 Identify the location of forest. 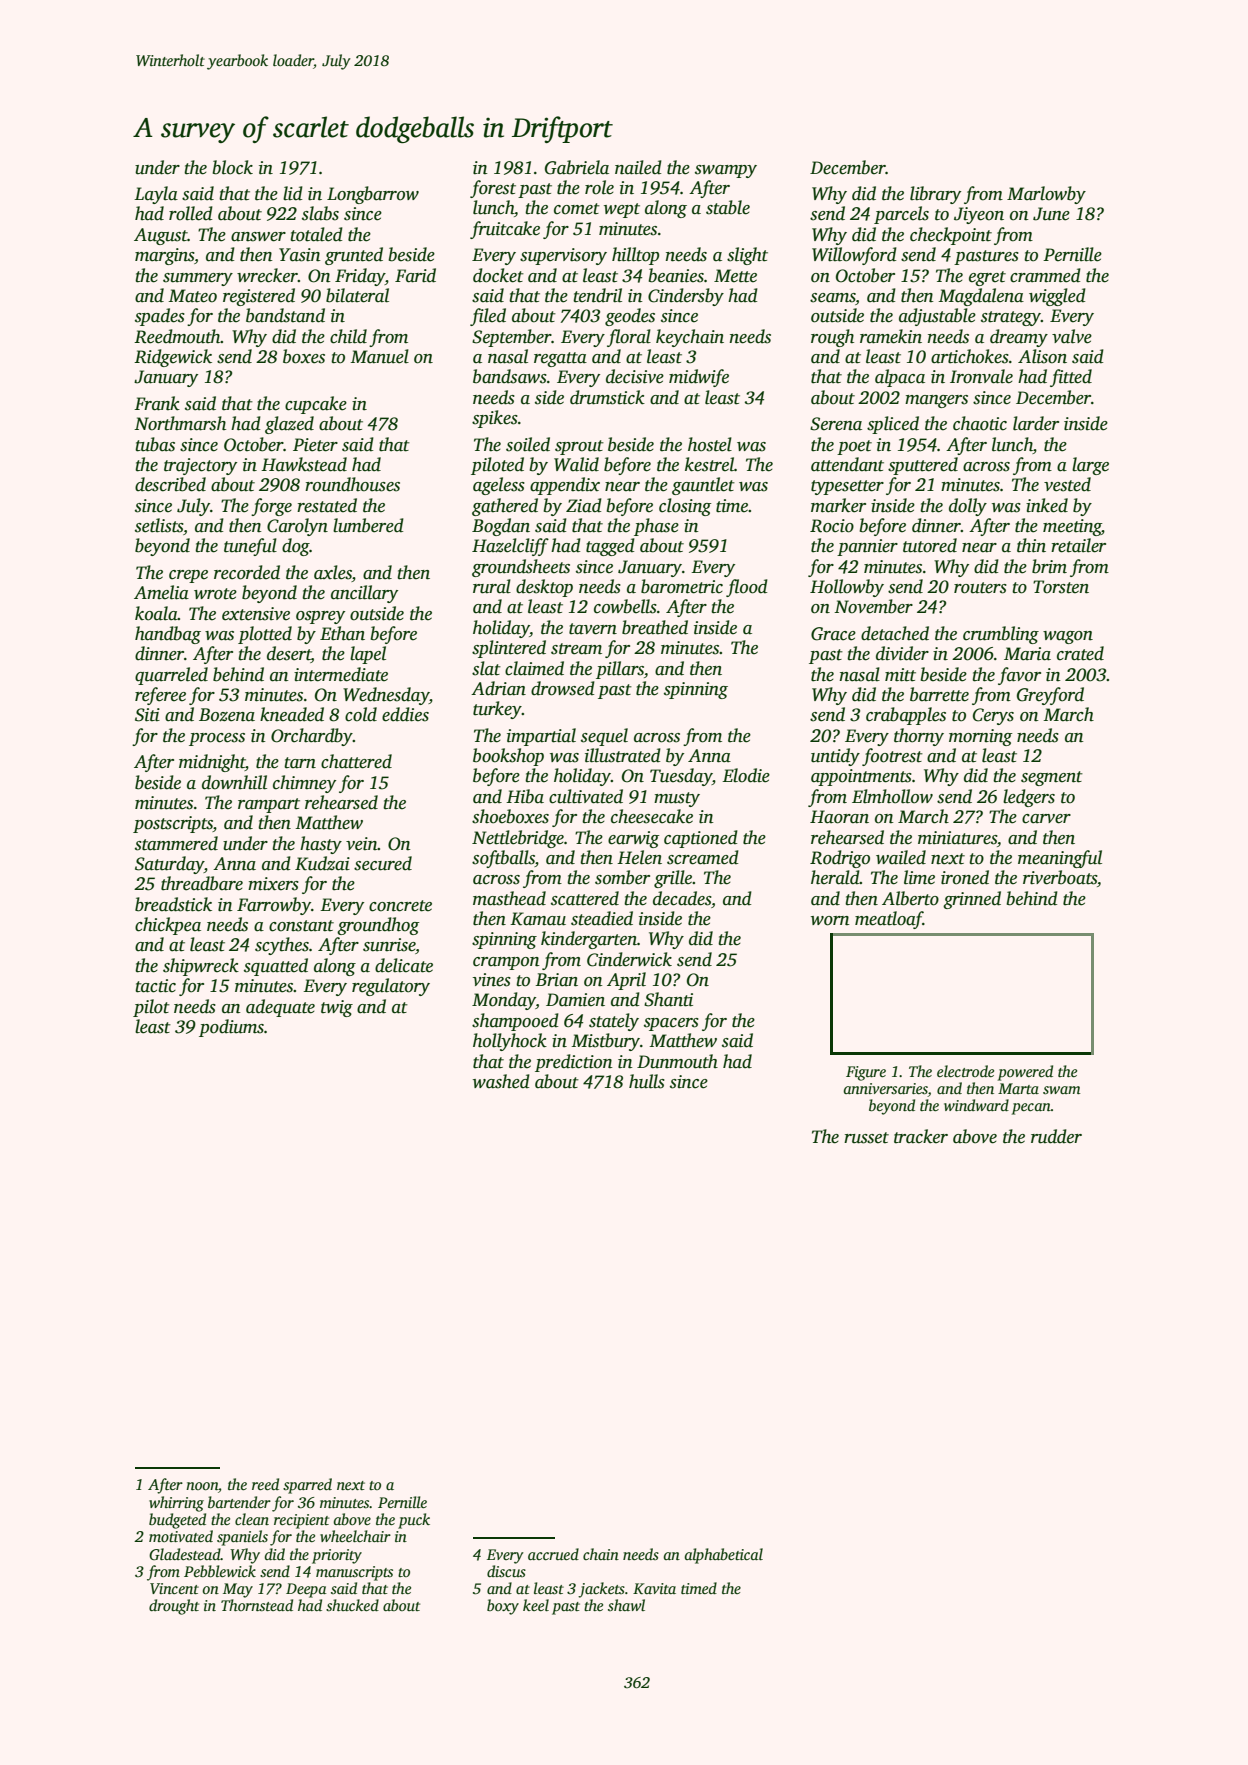
(493, 189).
